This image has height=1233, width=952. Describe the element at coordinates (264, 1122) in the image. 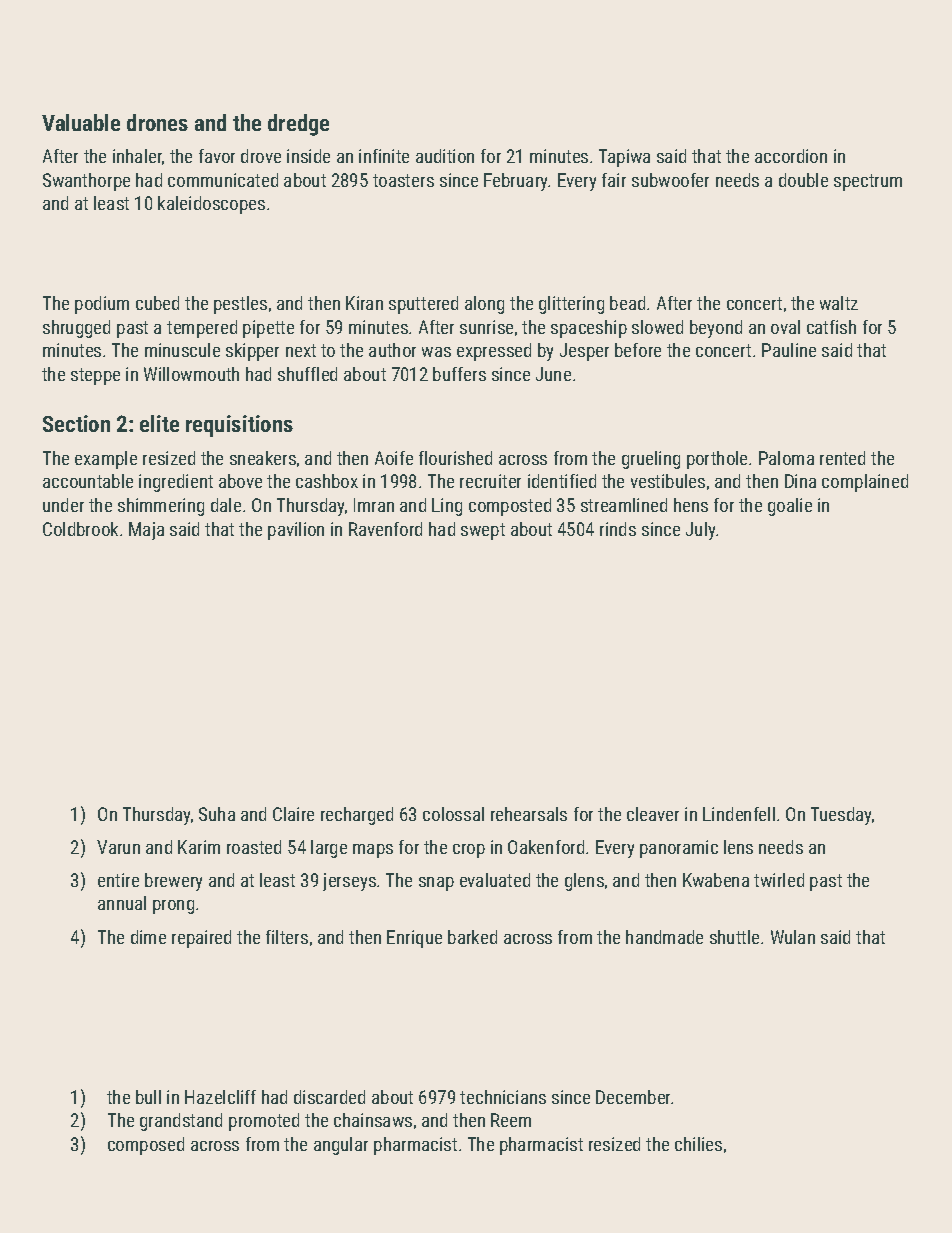

I see `promoted` at that location.
